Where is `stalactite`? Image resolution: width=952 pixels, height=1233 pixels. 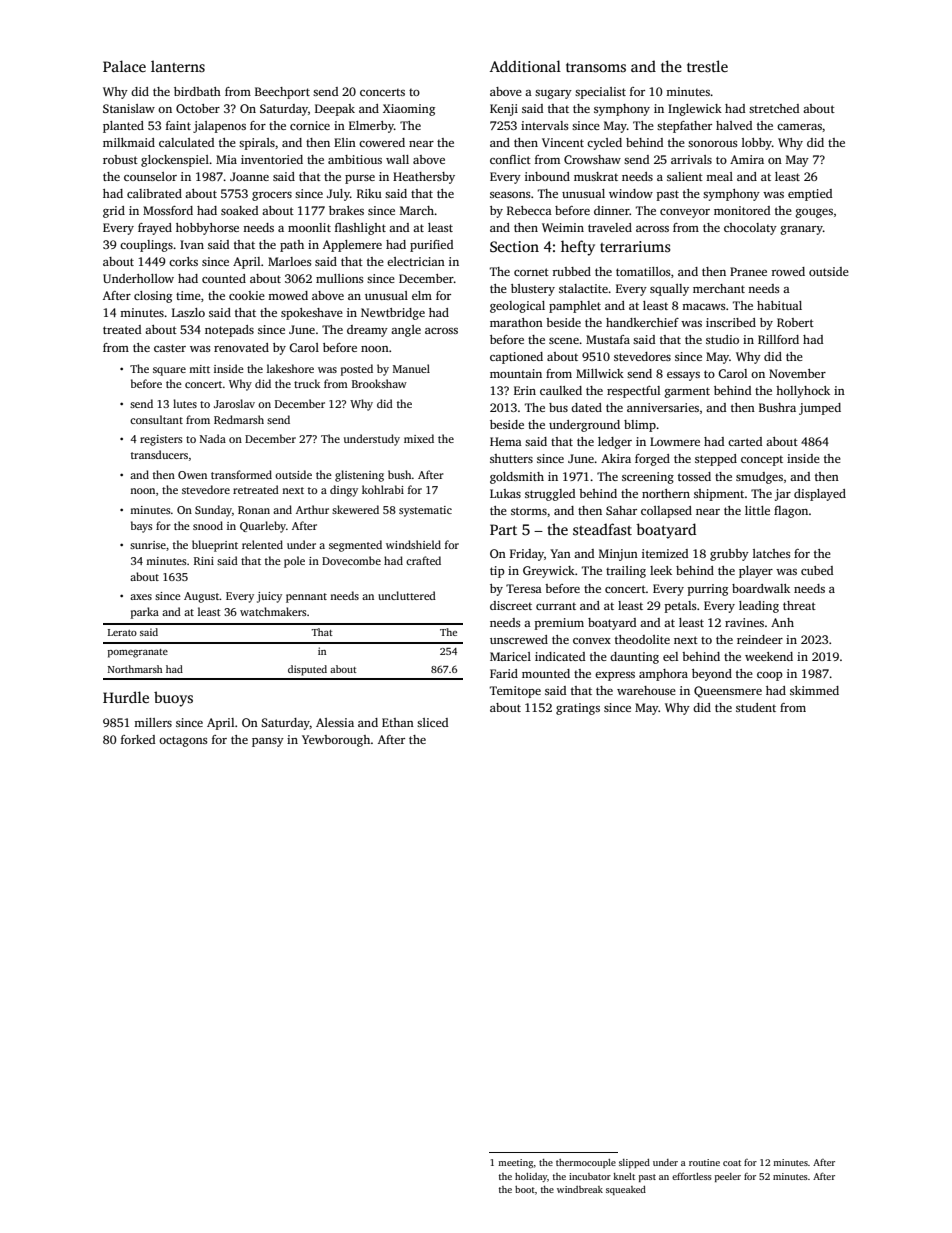
stalactite is located at coordinates (583, 288).
